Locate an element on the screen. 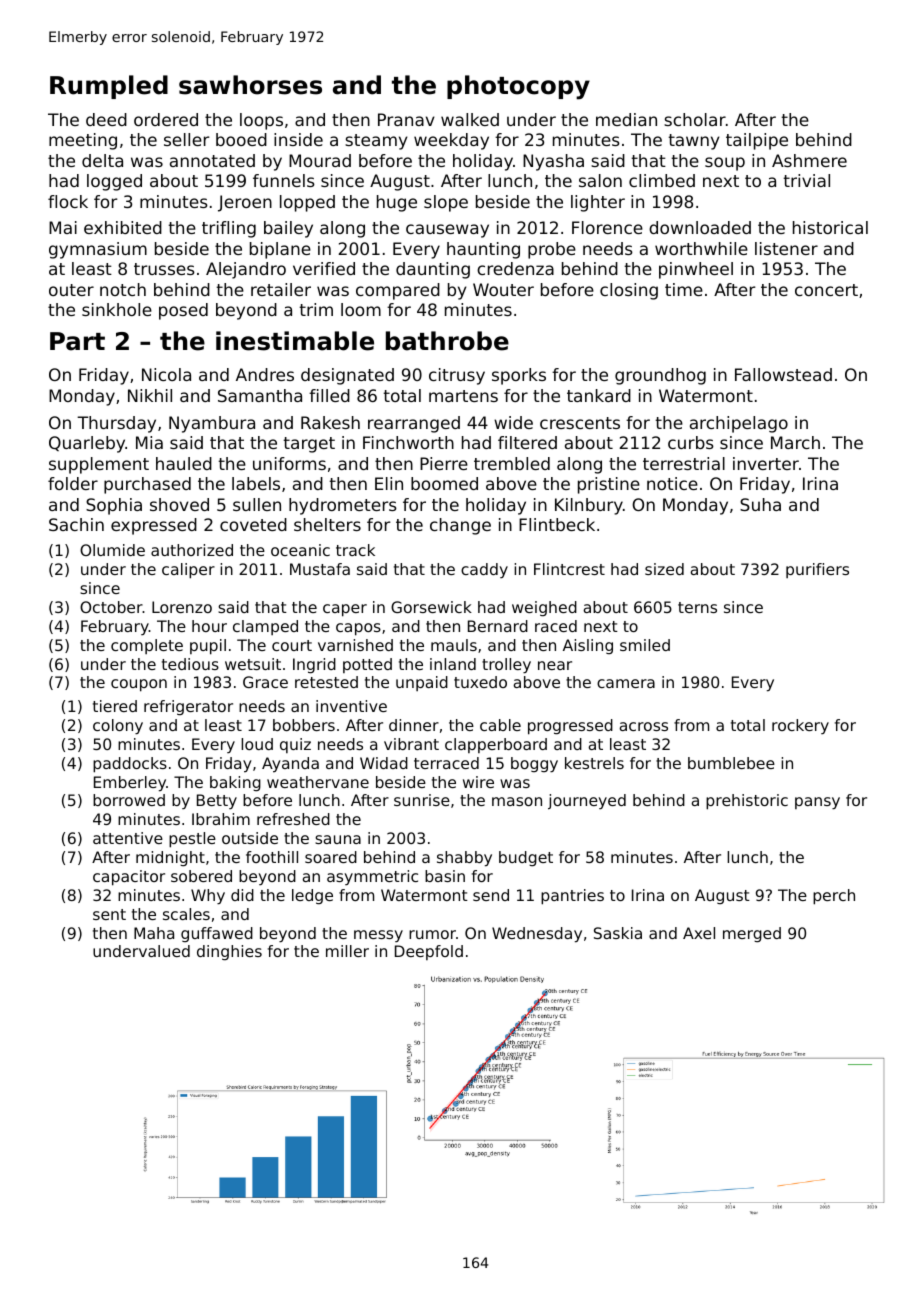  trolley is located at coordinates (506, 666).
